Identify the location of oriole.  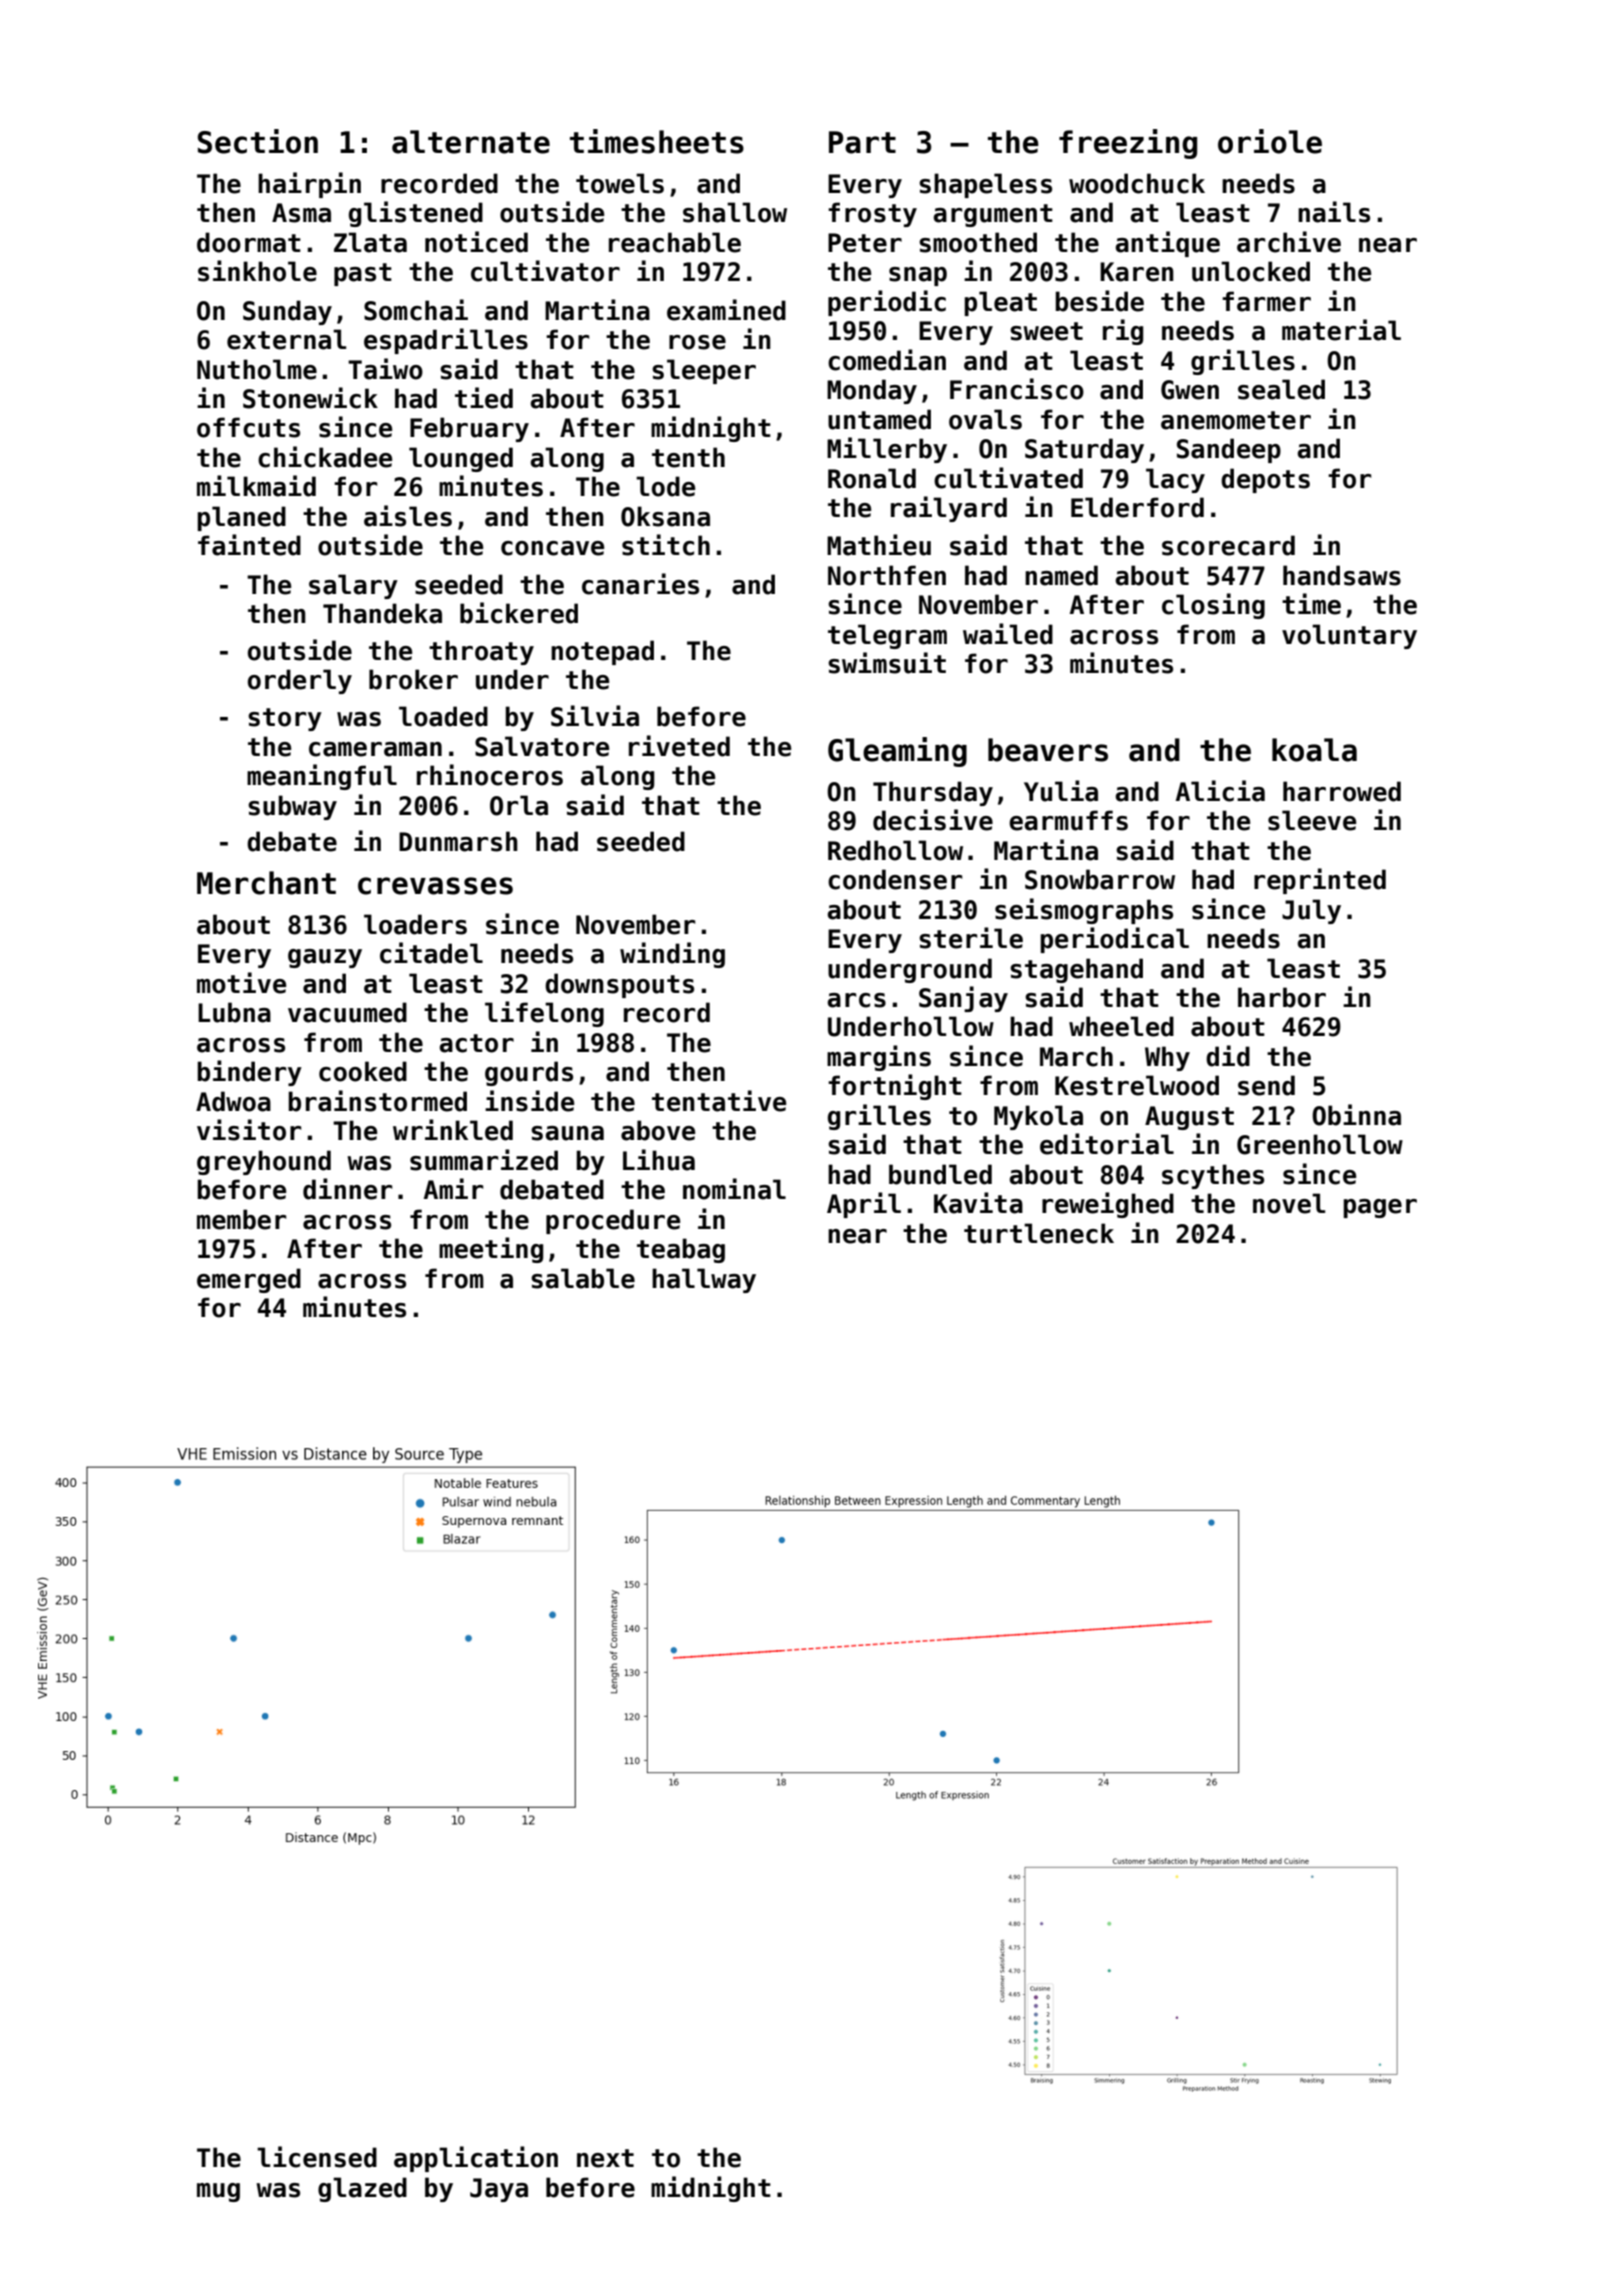
(1270, 141).
